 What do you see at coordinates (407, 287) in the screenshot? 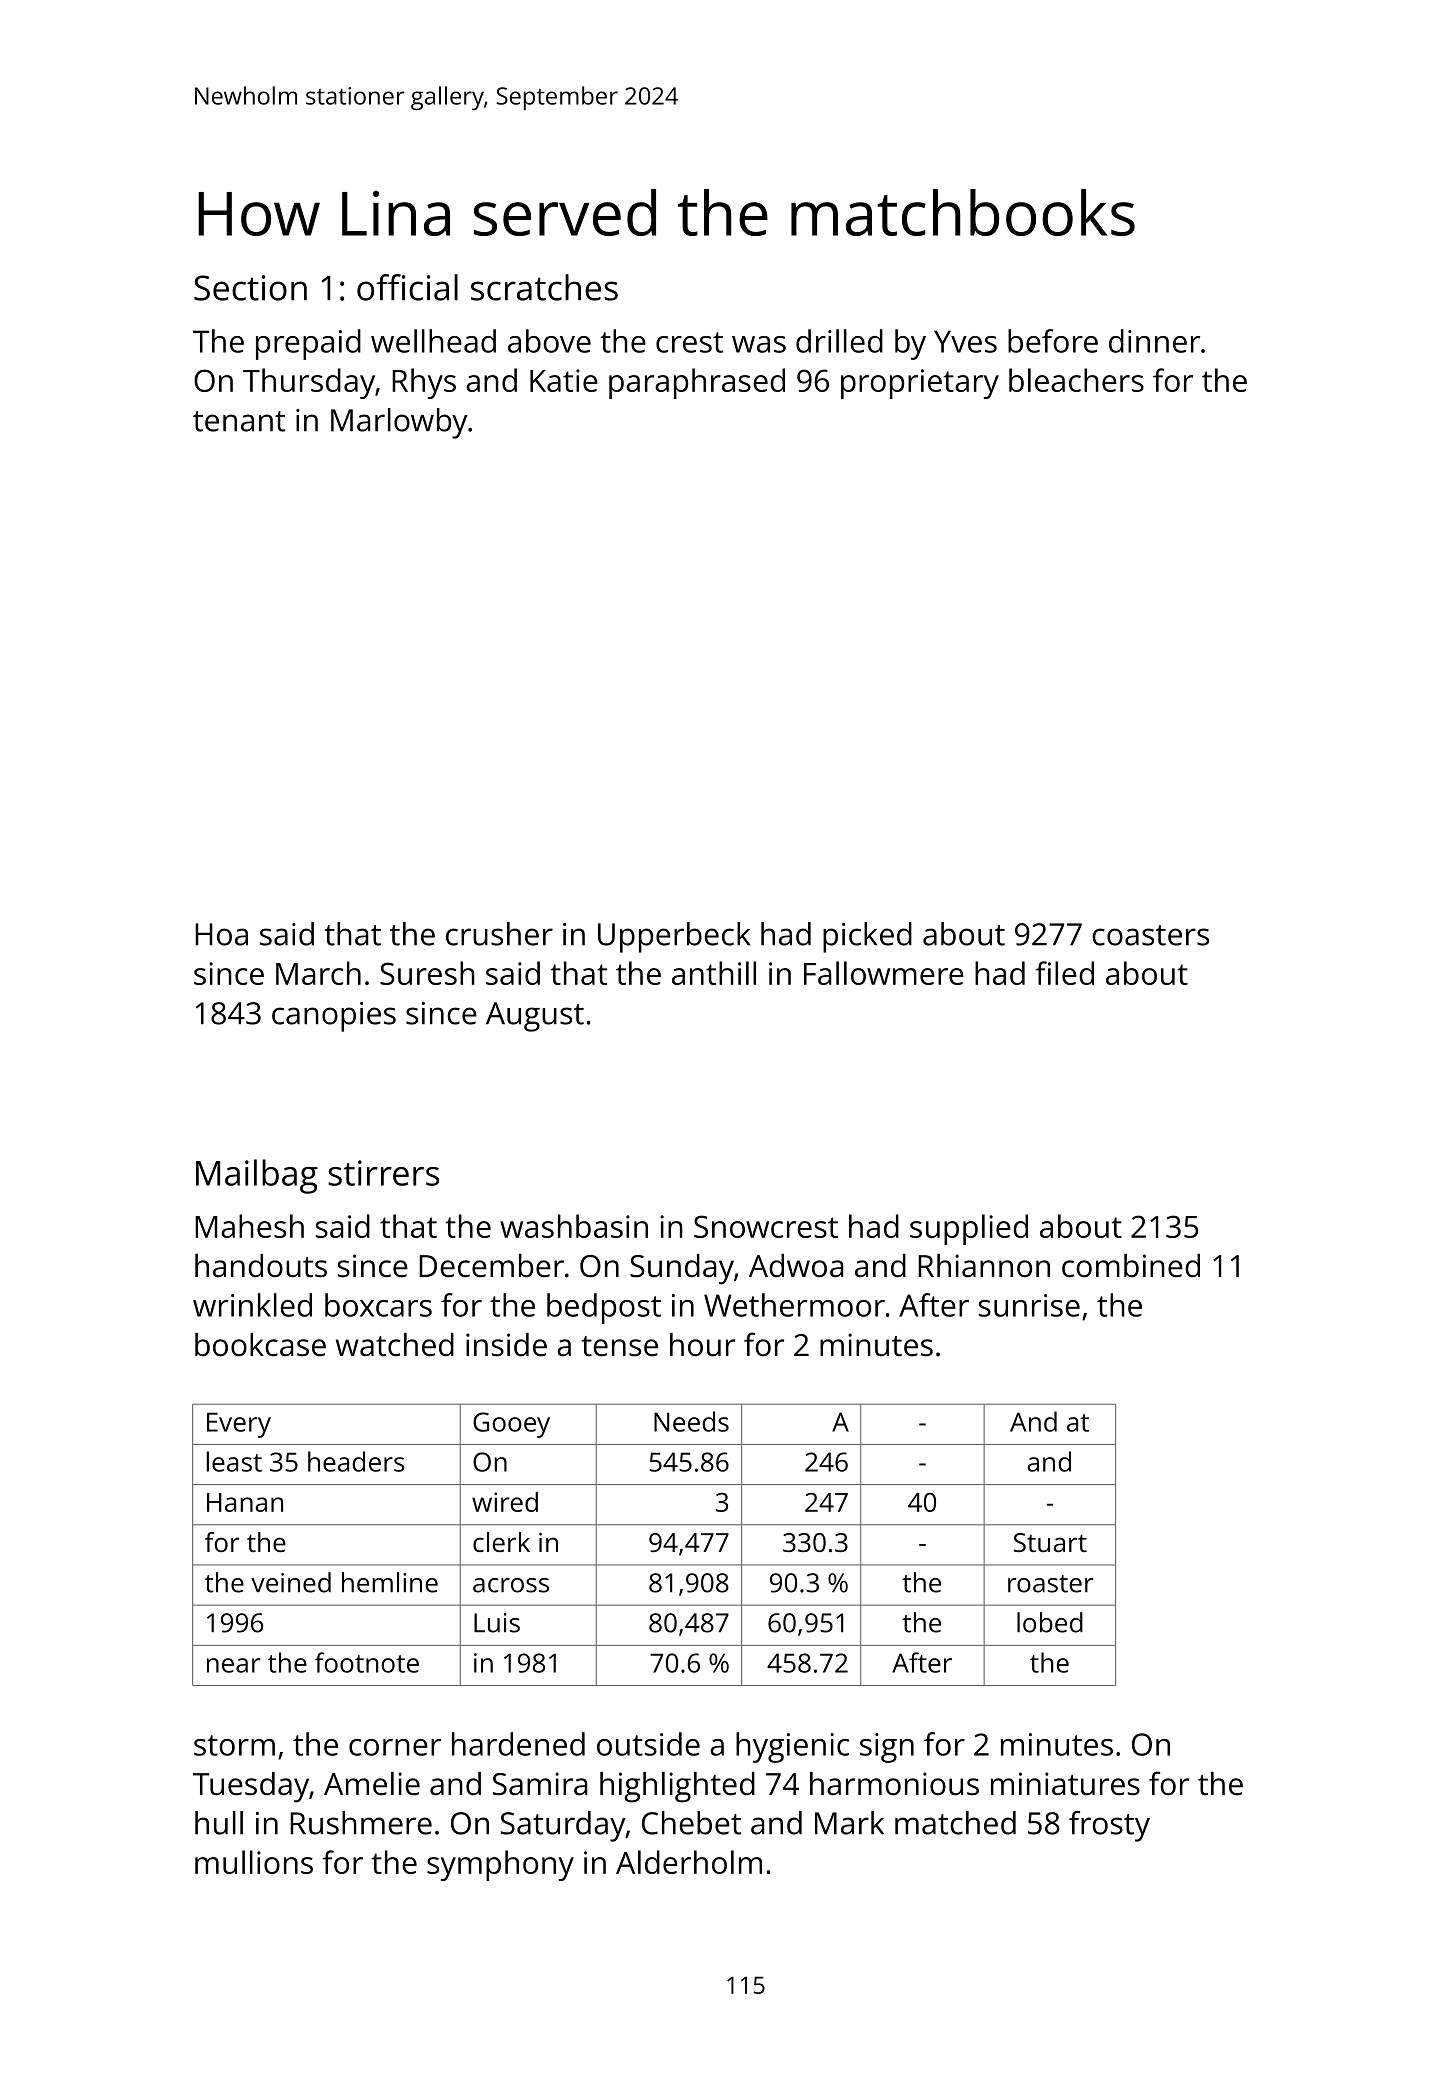
I see `official` at bounding box center [407, 287].
